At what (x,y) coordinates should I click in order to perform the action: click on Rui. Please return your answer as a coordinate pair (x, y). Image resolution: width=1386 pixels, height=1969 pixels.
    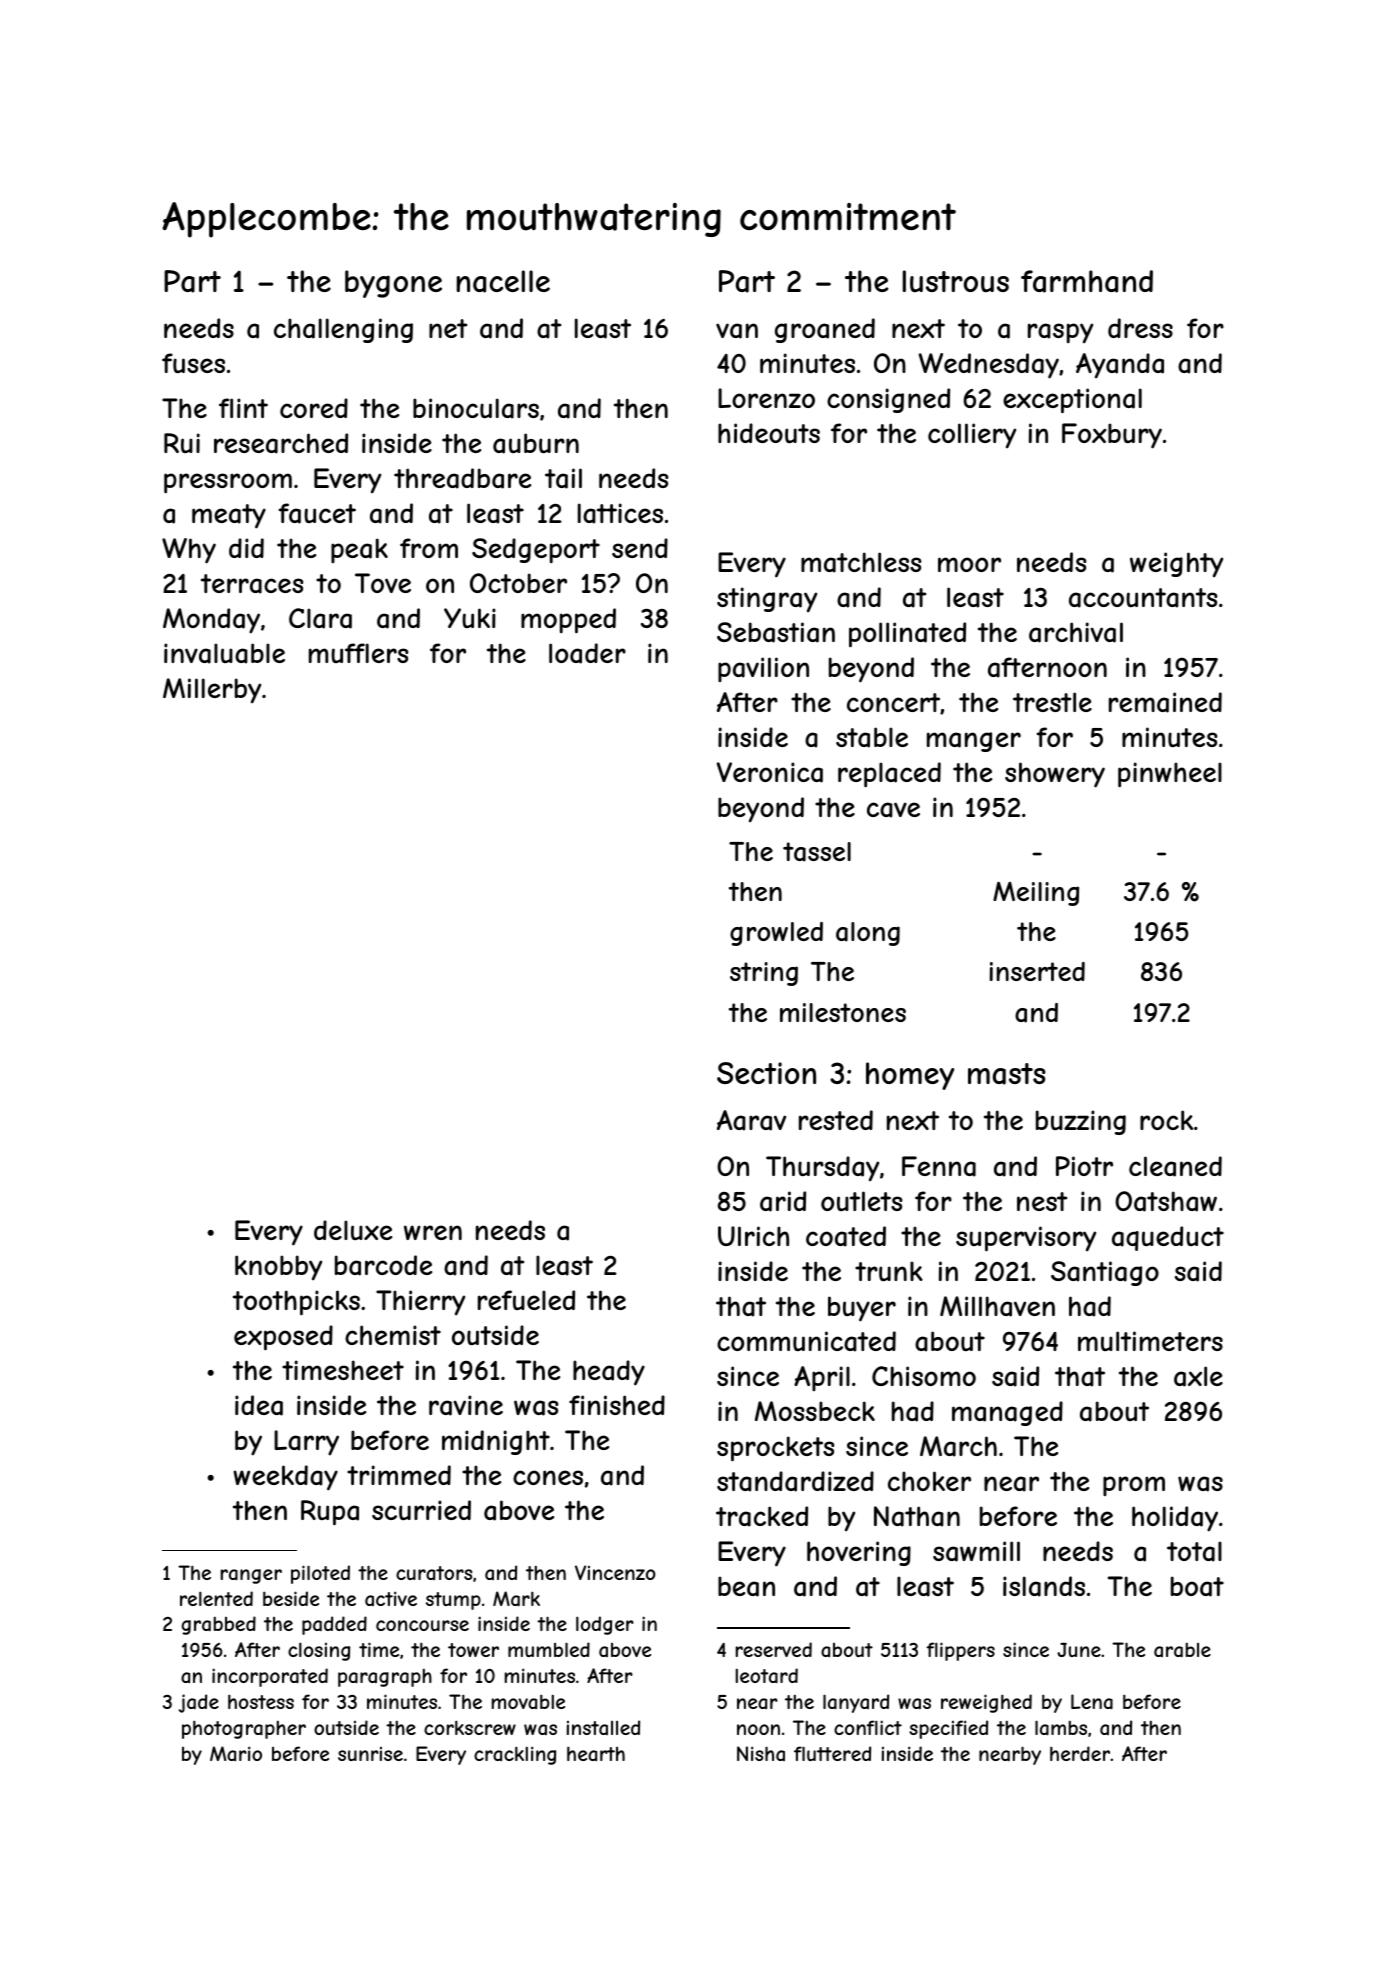
    Looking at the image, I should click on (182, 443).
